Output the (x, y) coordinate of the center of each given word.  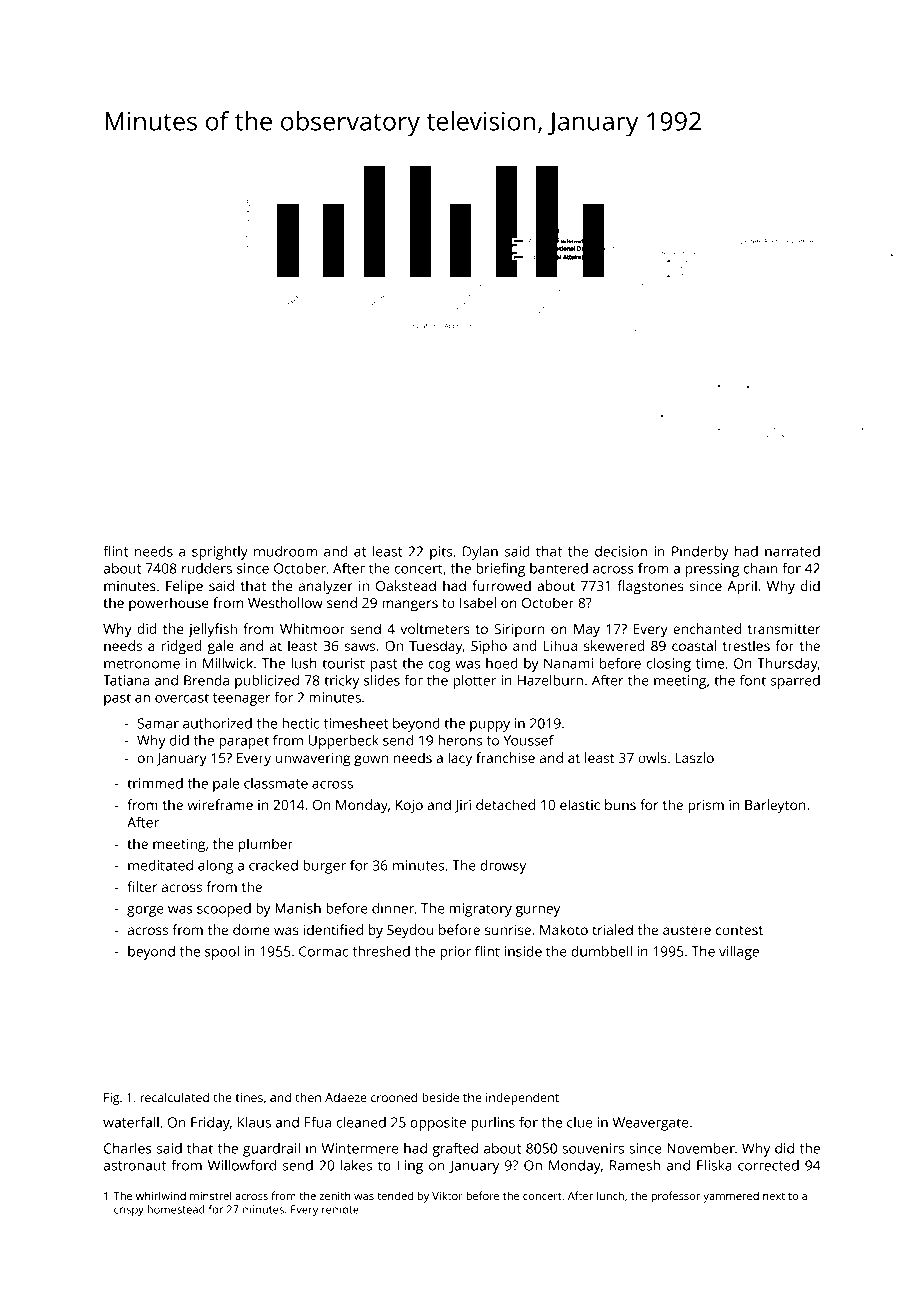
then (308, 1097)
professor (675, 1197)
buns (620, 804)
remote (340, 1210)
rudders (207, 568)
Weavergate (651, 1124)
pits (441, 553)
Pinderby (700, 553)
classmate (276, 783)
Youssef (528, 740)
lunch (610, 1195)
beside (440, 1097)
